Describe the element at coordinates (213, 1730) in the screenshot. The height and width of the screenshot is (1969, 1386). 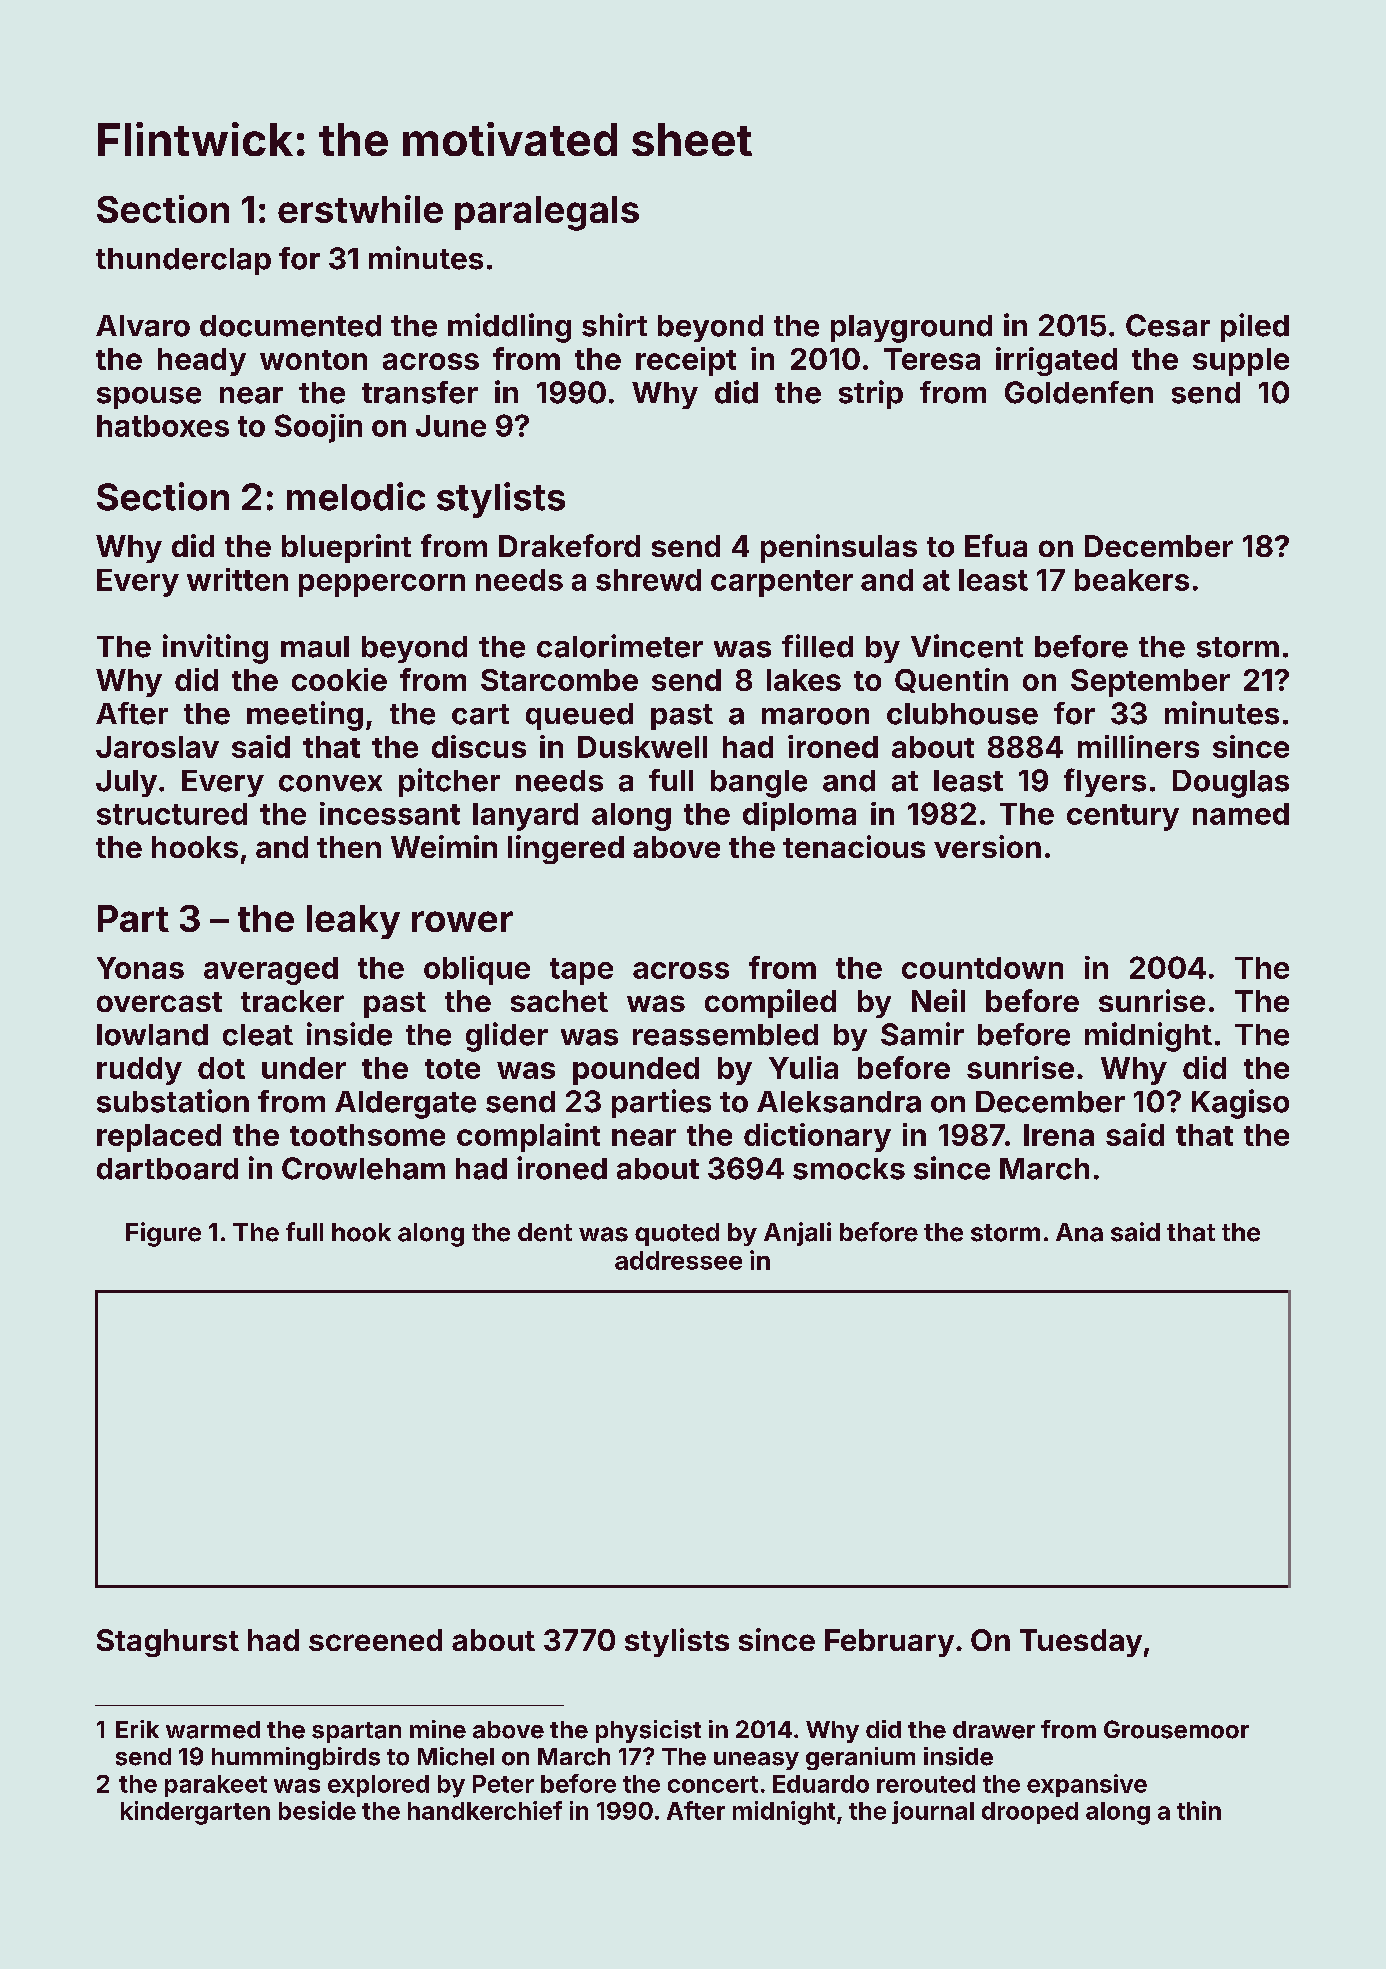
I see `warmed` at that location.
